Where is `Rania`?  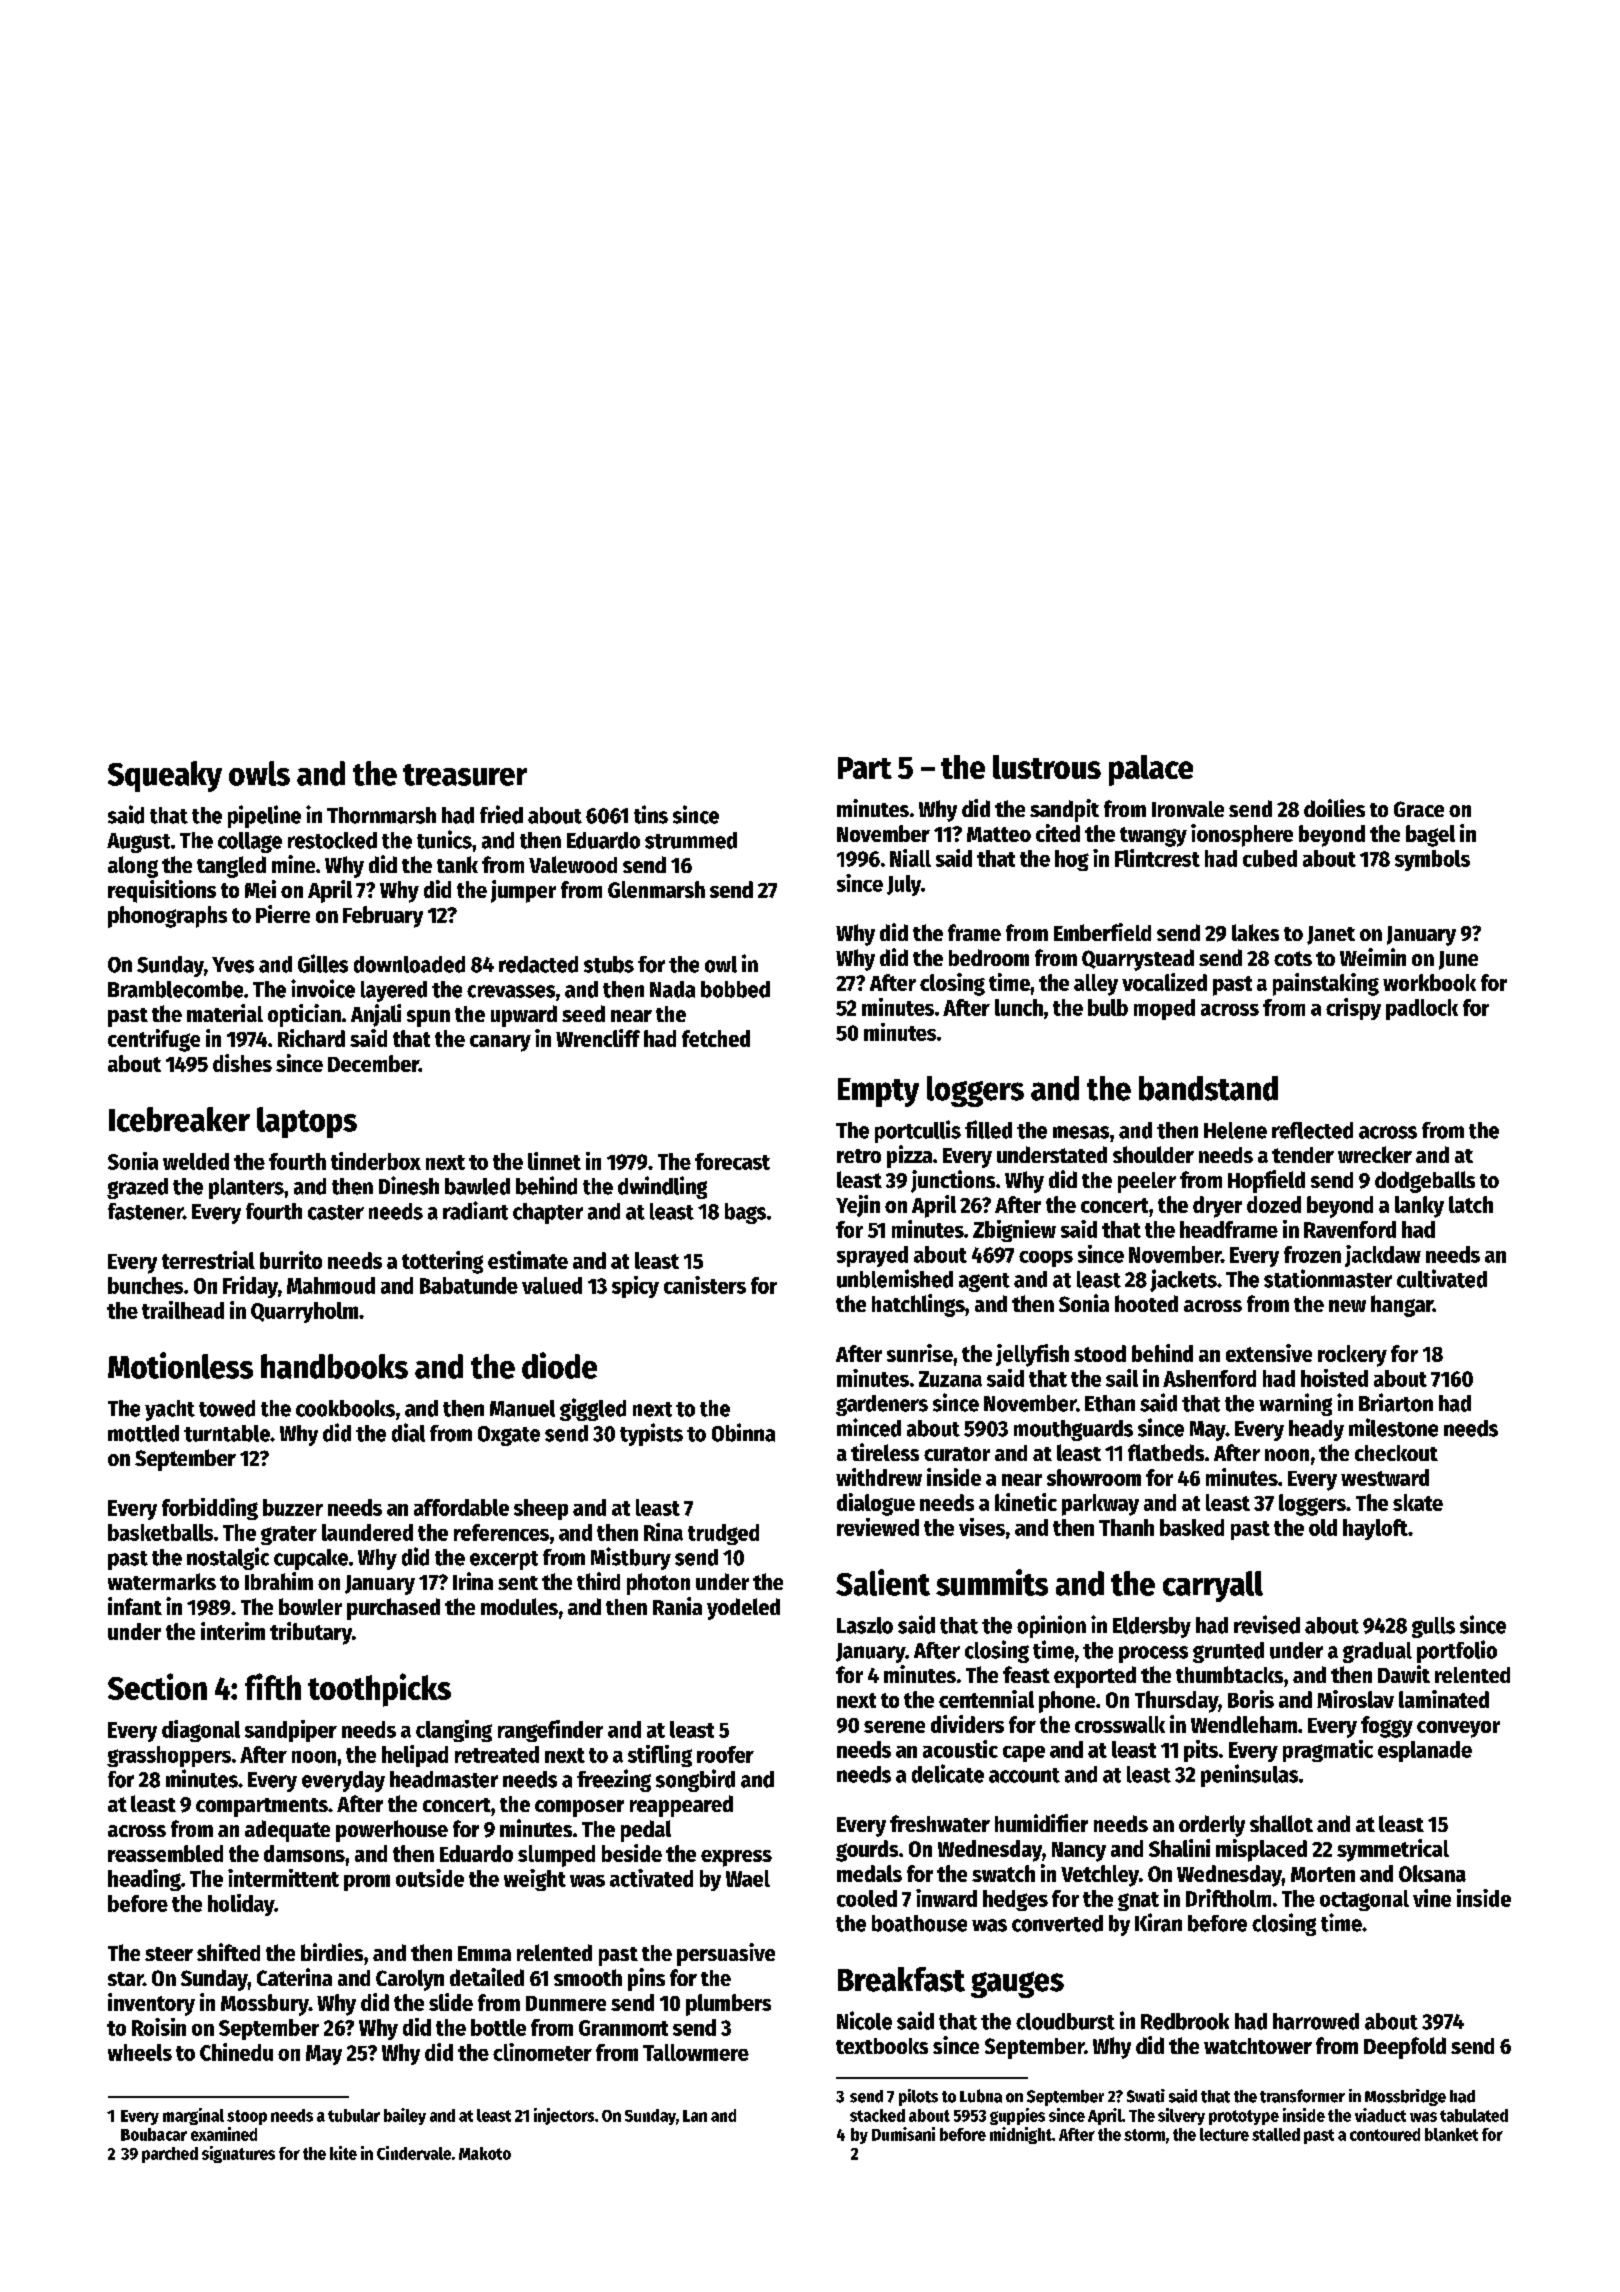 Rania is located at coordinates (677, 1606).
